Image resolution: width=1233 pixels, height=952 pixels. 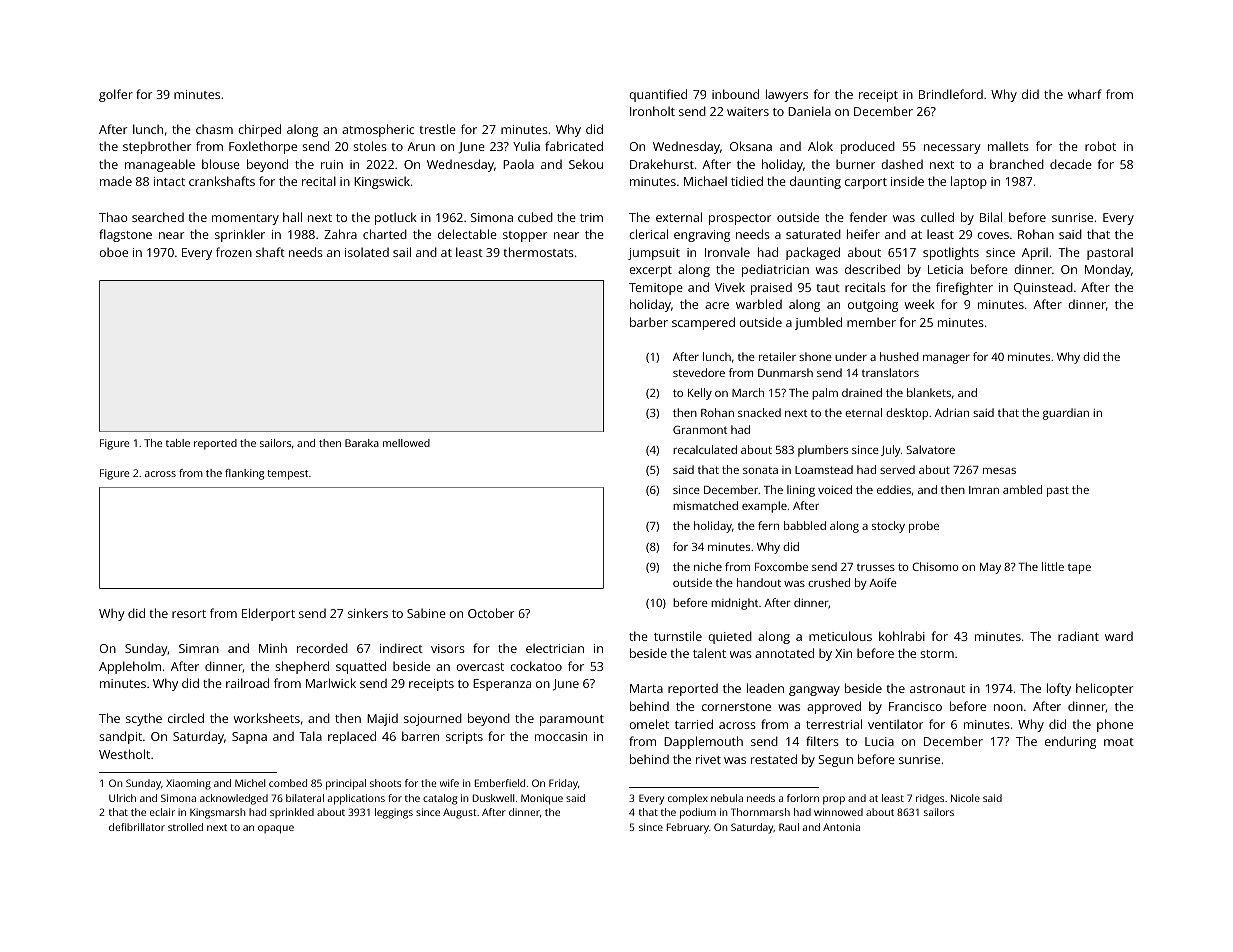 What do you see at coordinates (542, 799) in the screenshot?
I see `Monique` at bounding box center [542, 799].
